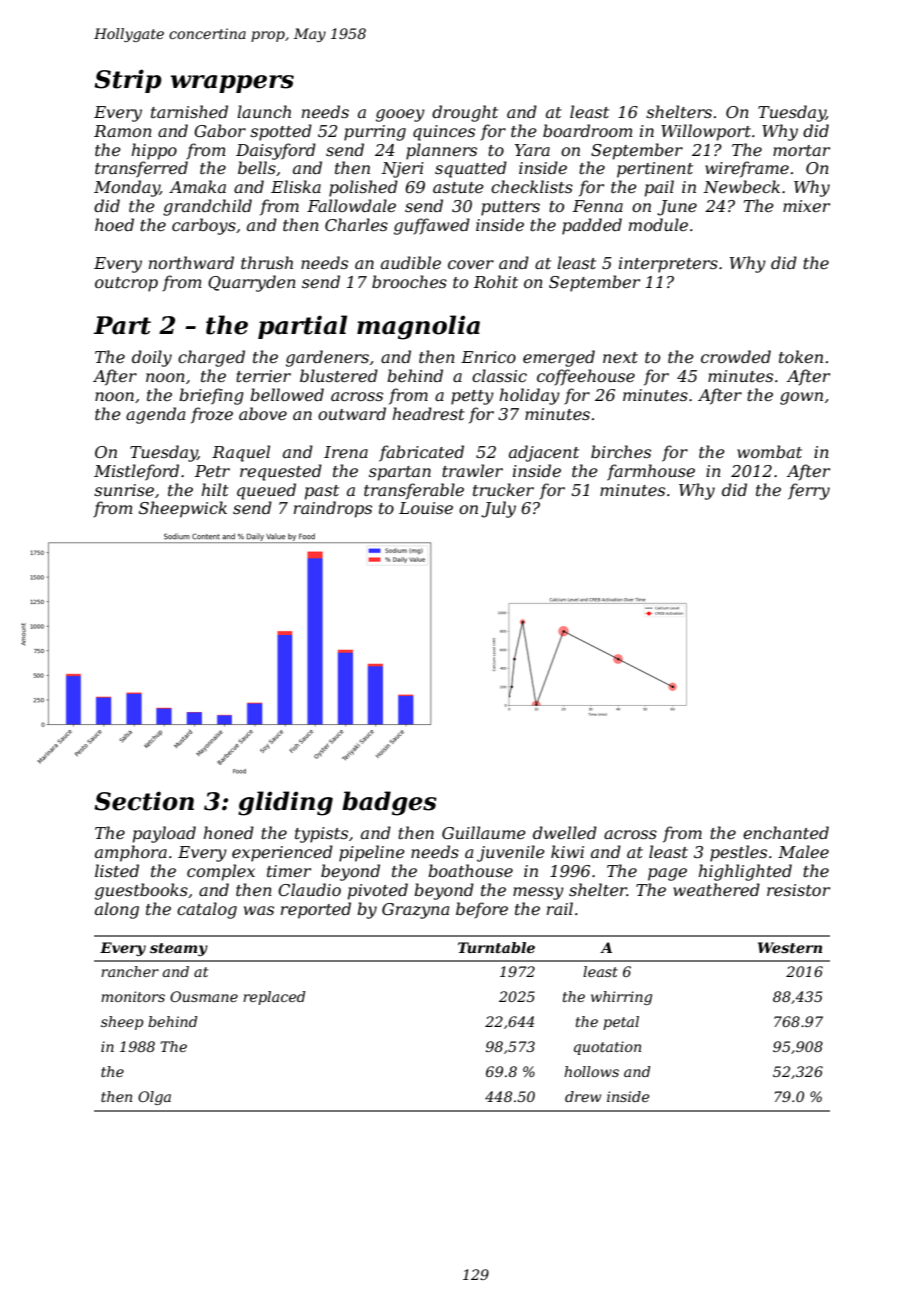 This image has height=1308, width=924. Describe the element at coordinates (786, 832) in the image. I see `enchanted` at that location.
